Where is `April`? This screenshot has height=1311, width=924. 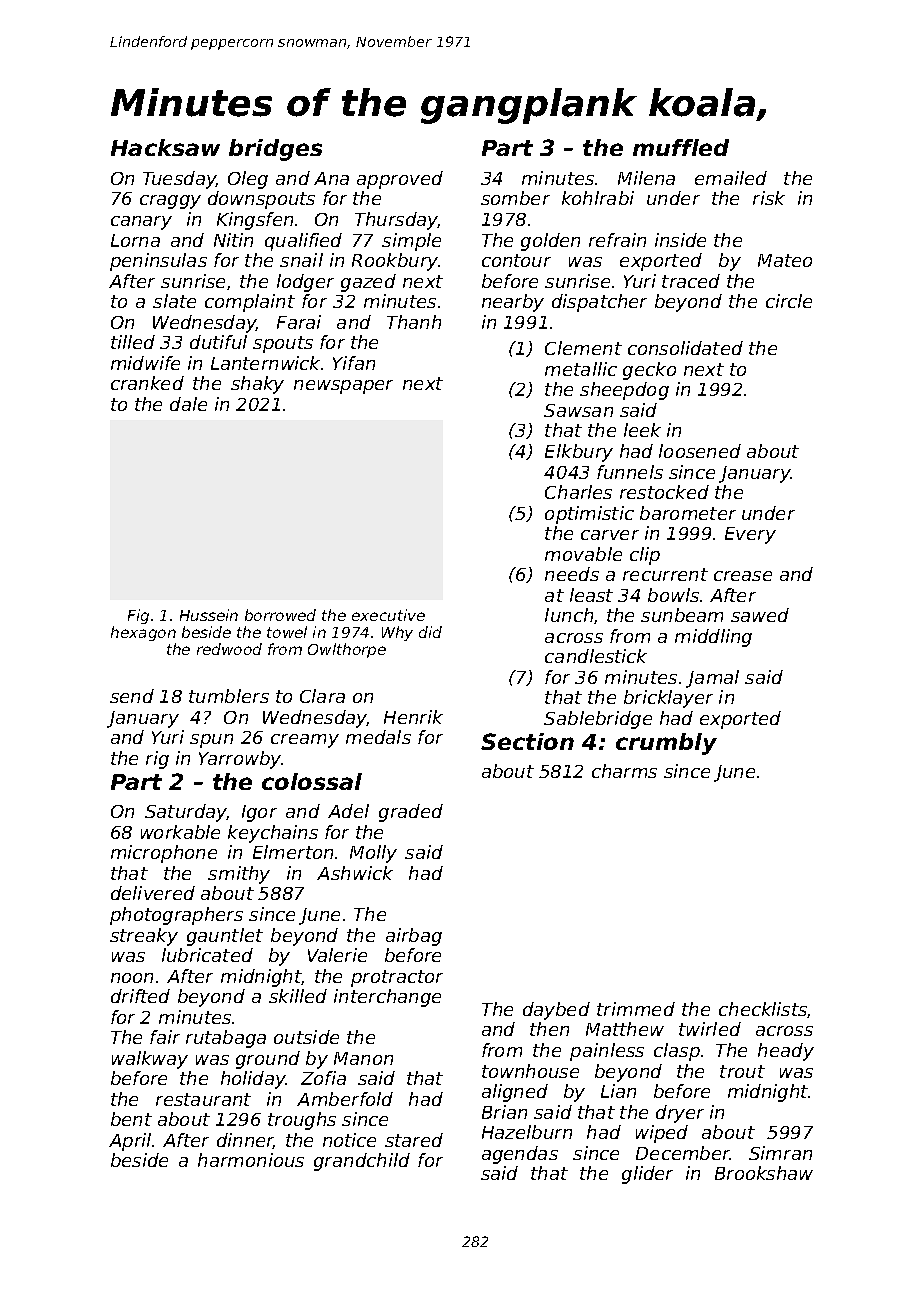
April is located at coordinates (130, 1142).
